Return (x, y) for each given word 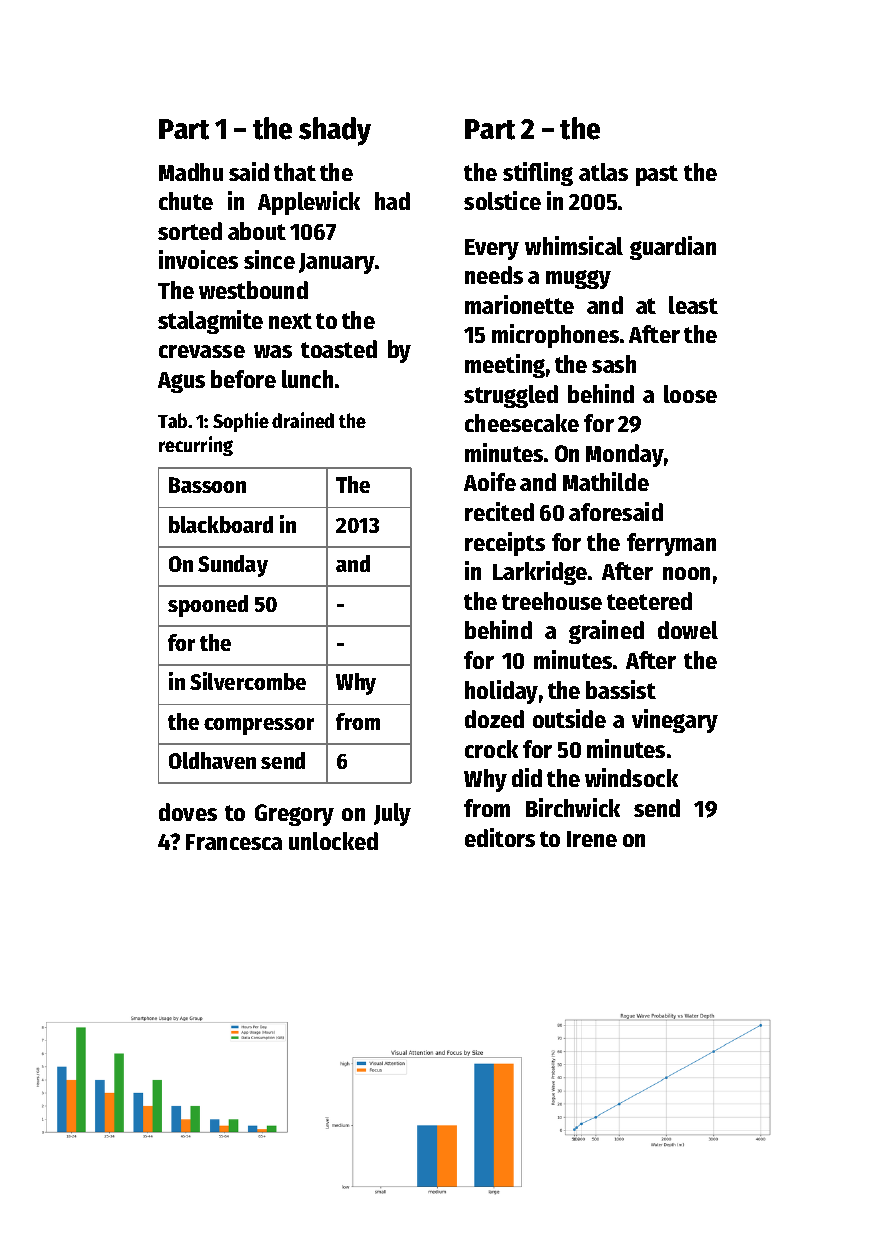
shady (335, 131)
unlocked (333, 841)
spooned (208, 606)
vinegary (675, 721)
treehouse (552, 601)
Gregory (294, 815)
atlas (603, 172)
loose (690, 394)
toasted (339, 349)
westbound (253, 290)
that (295, 172)
